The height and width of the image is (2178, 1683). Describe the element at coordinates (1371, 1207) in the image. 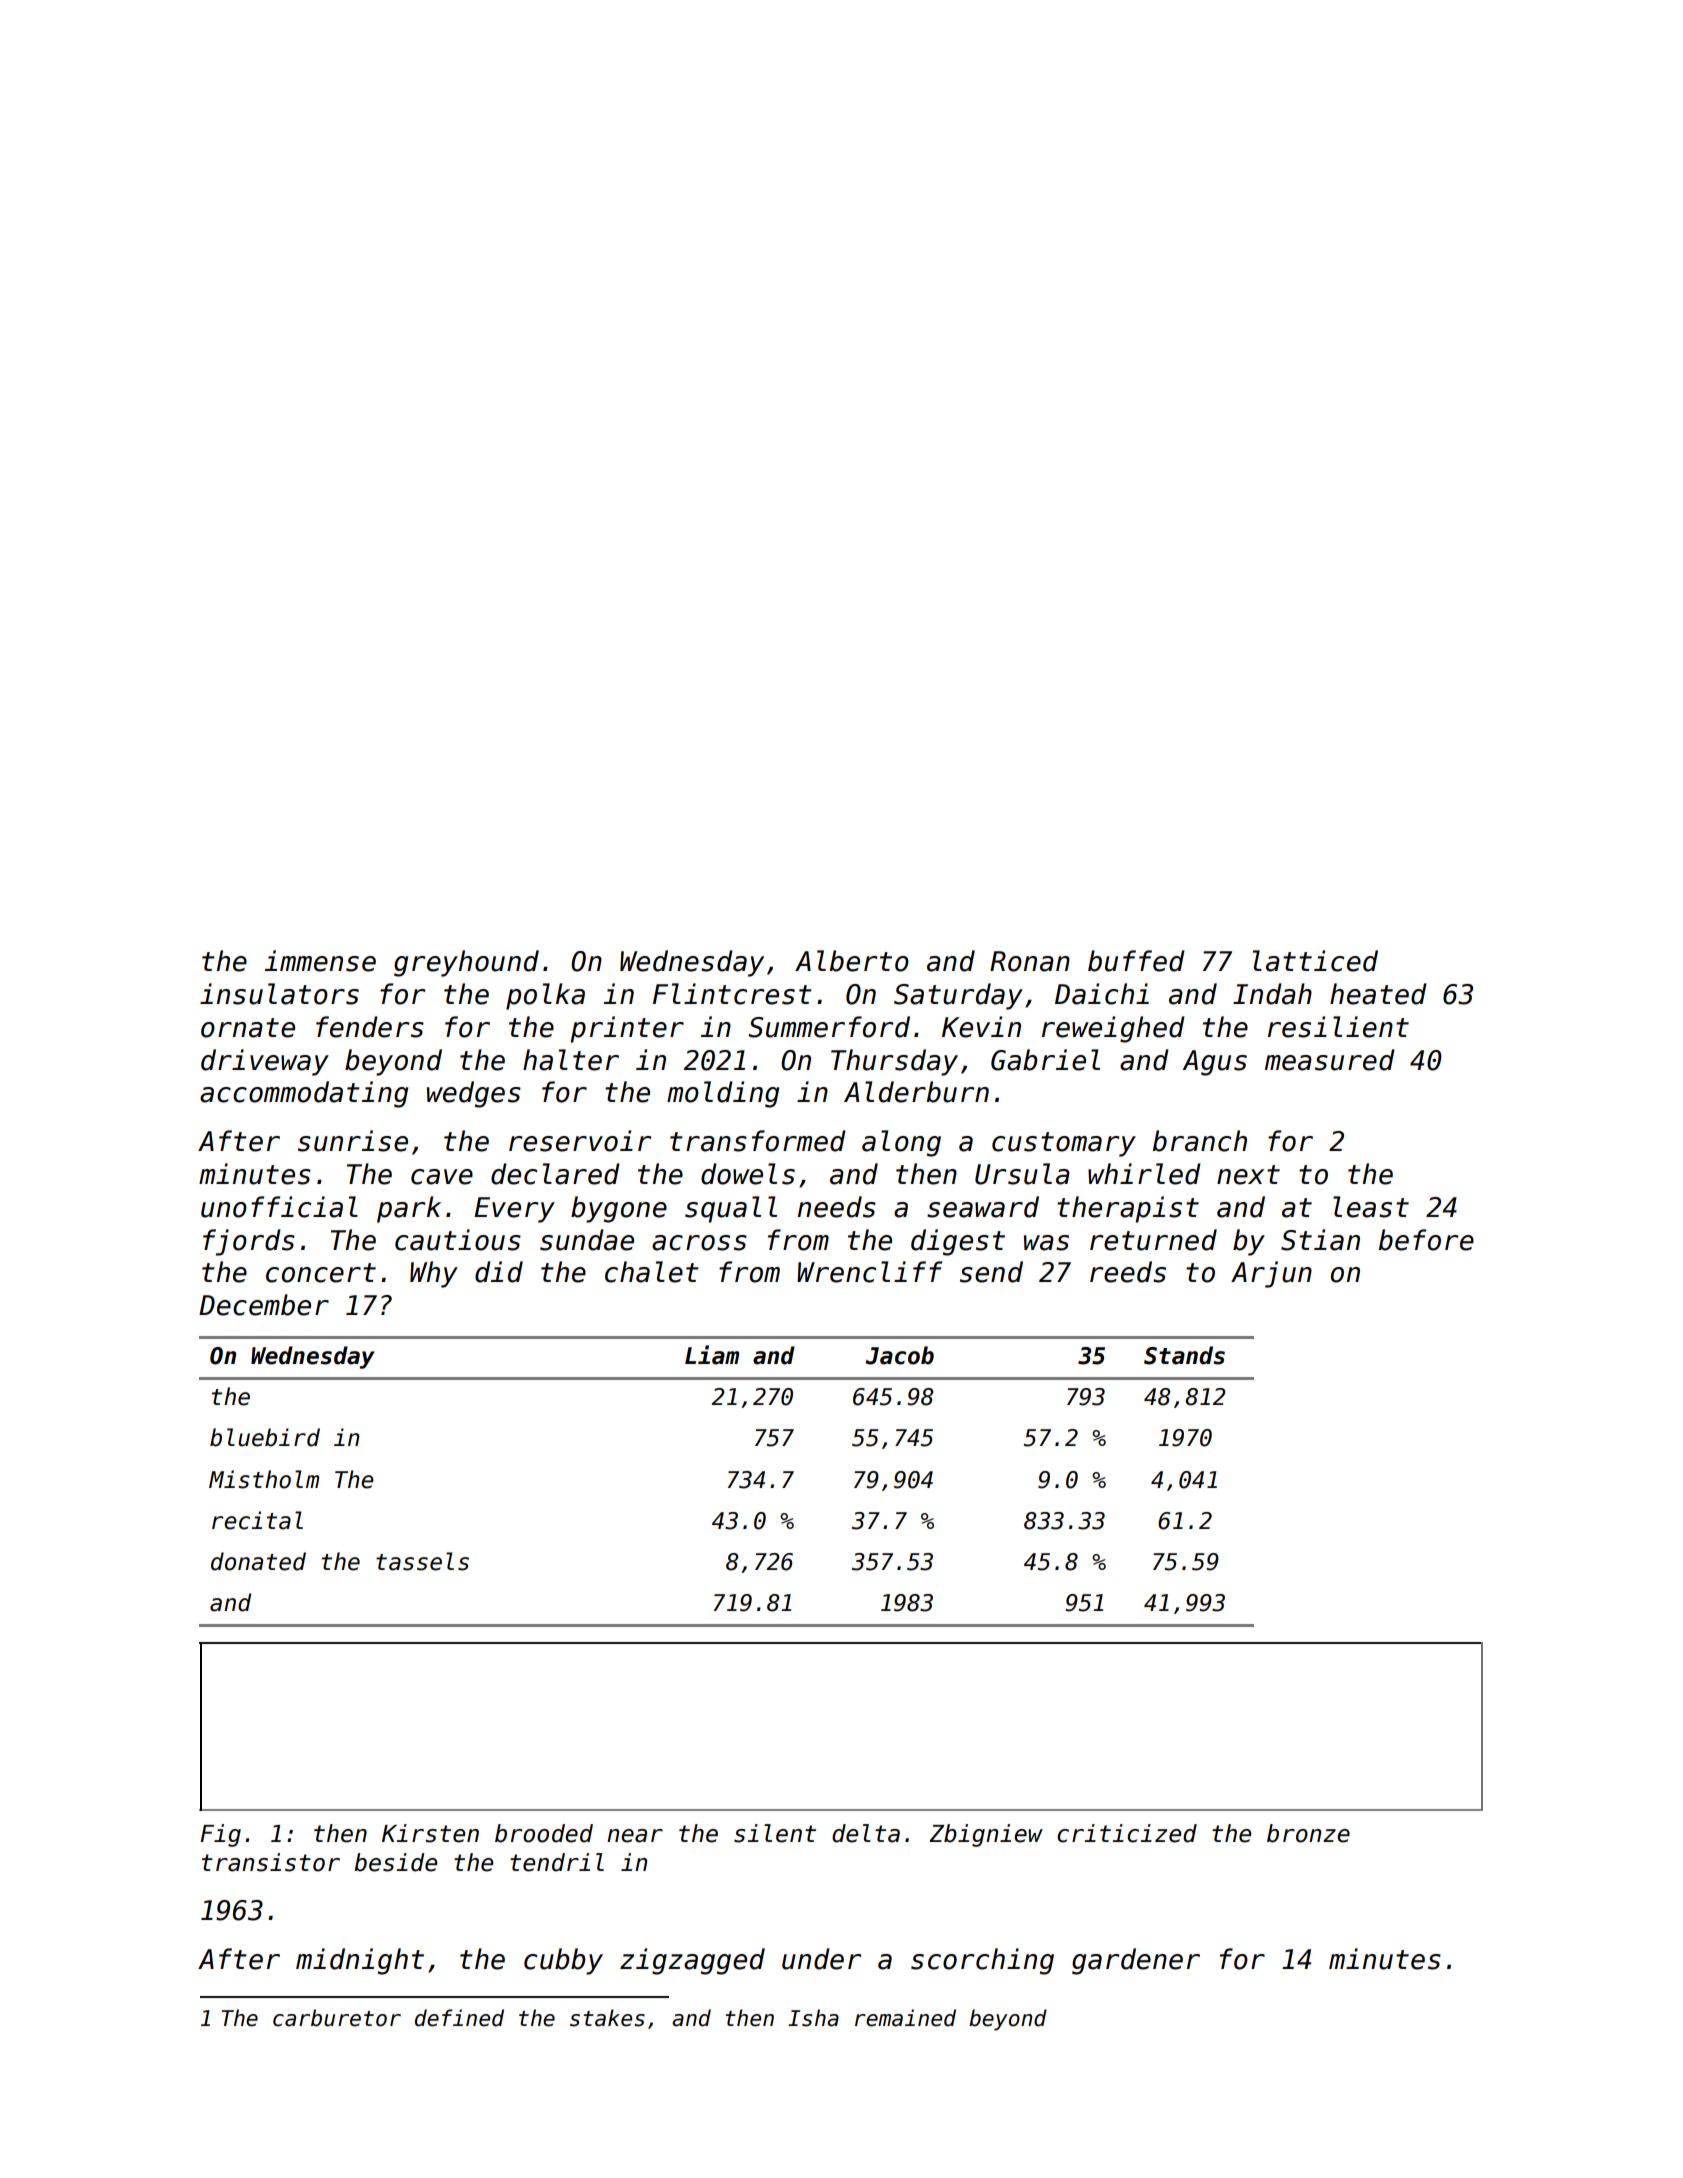

I see `least` at that location.
